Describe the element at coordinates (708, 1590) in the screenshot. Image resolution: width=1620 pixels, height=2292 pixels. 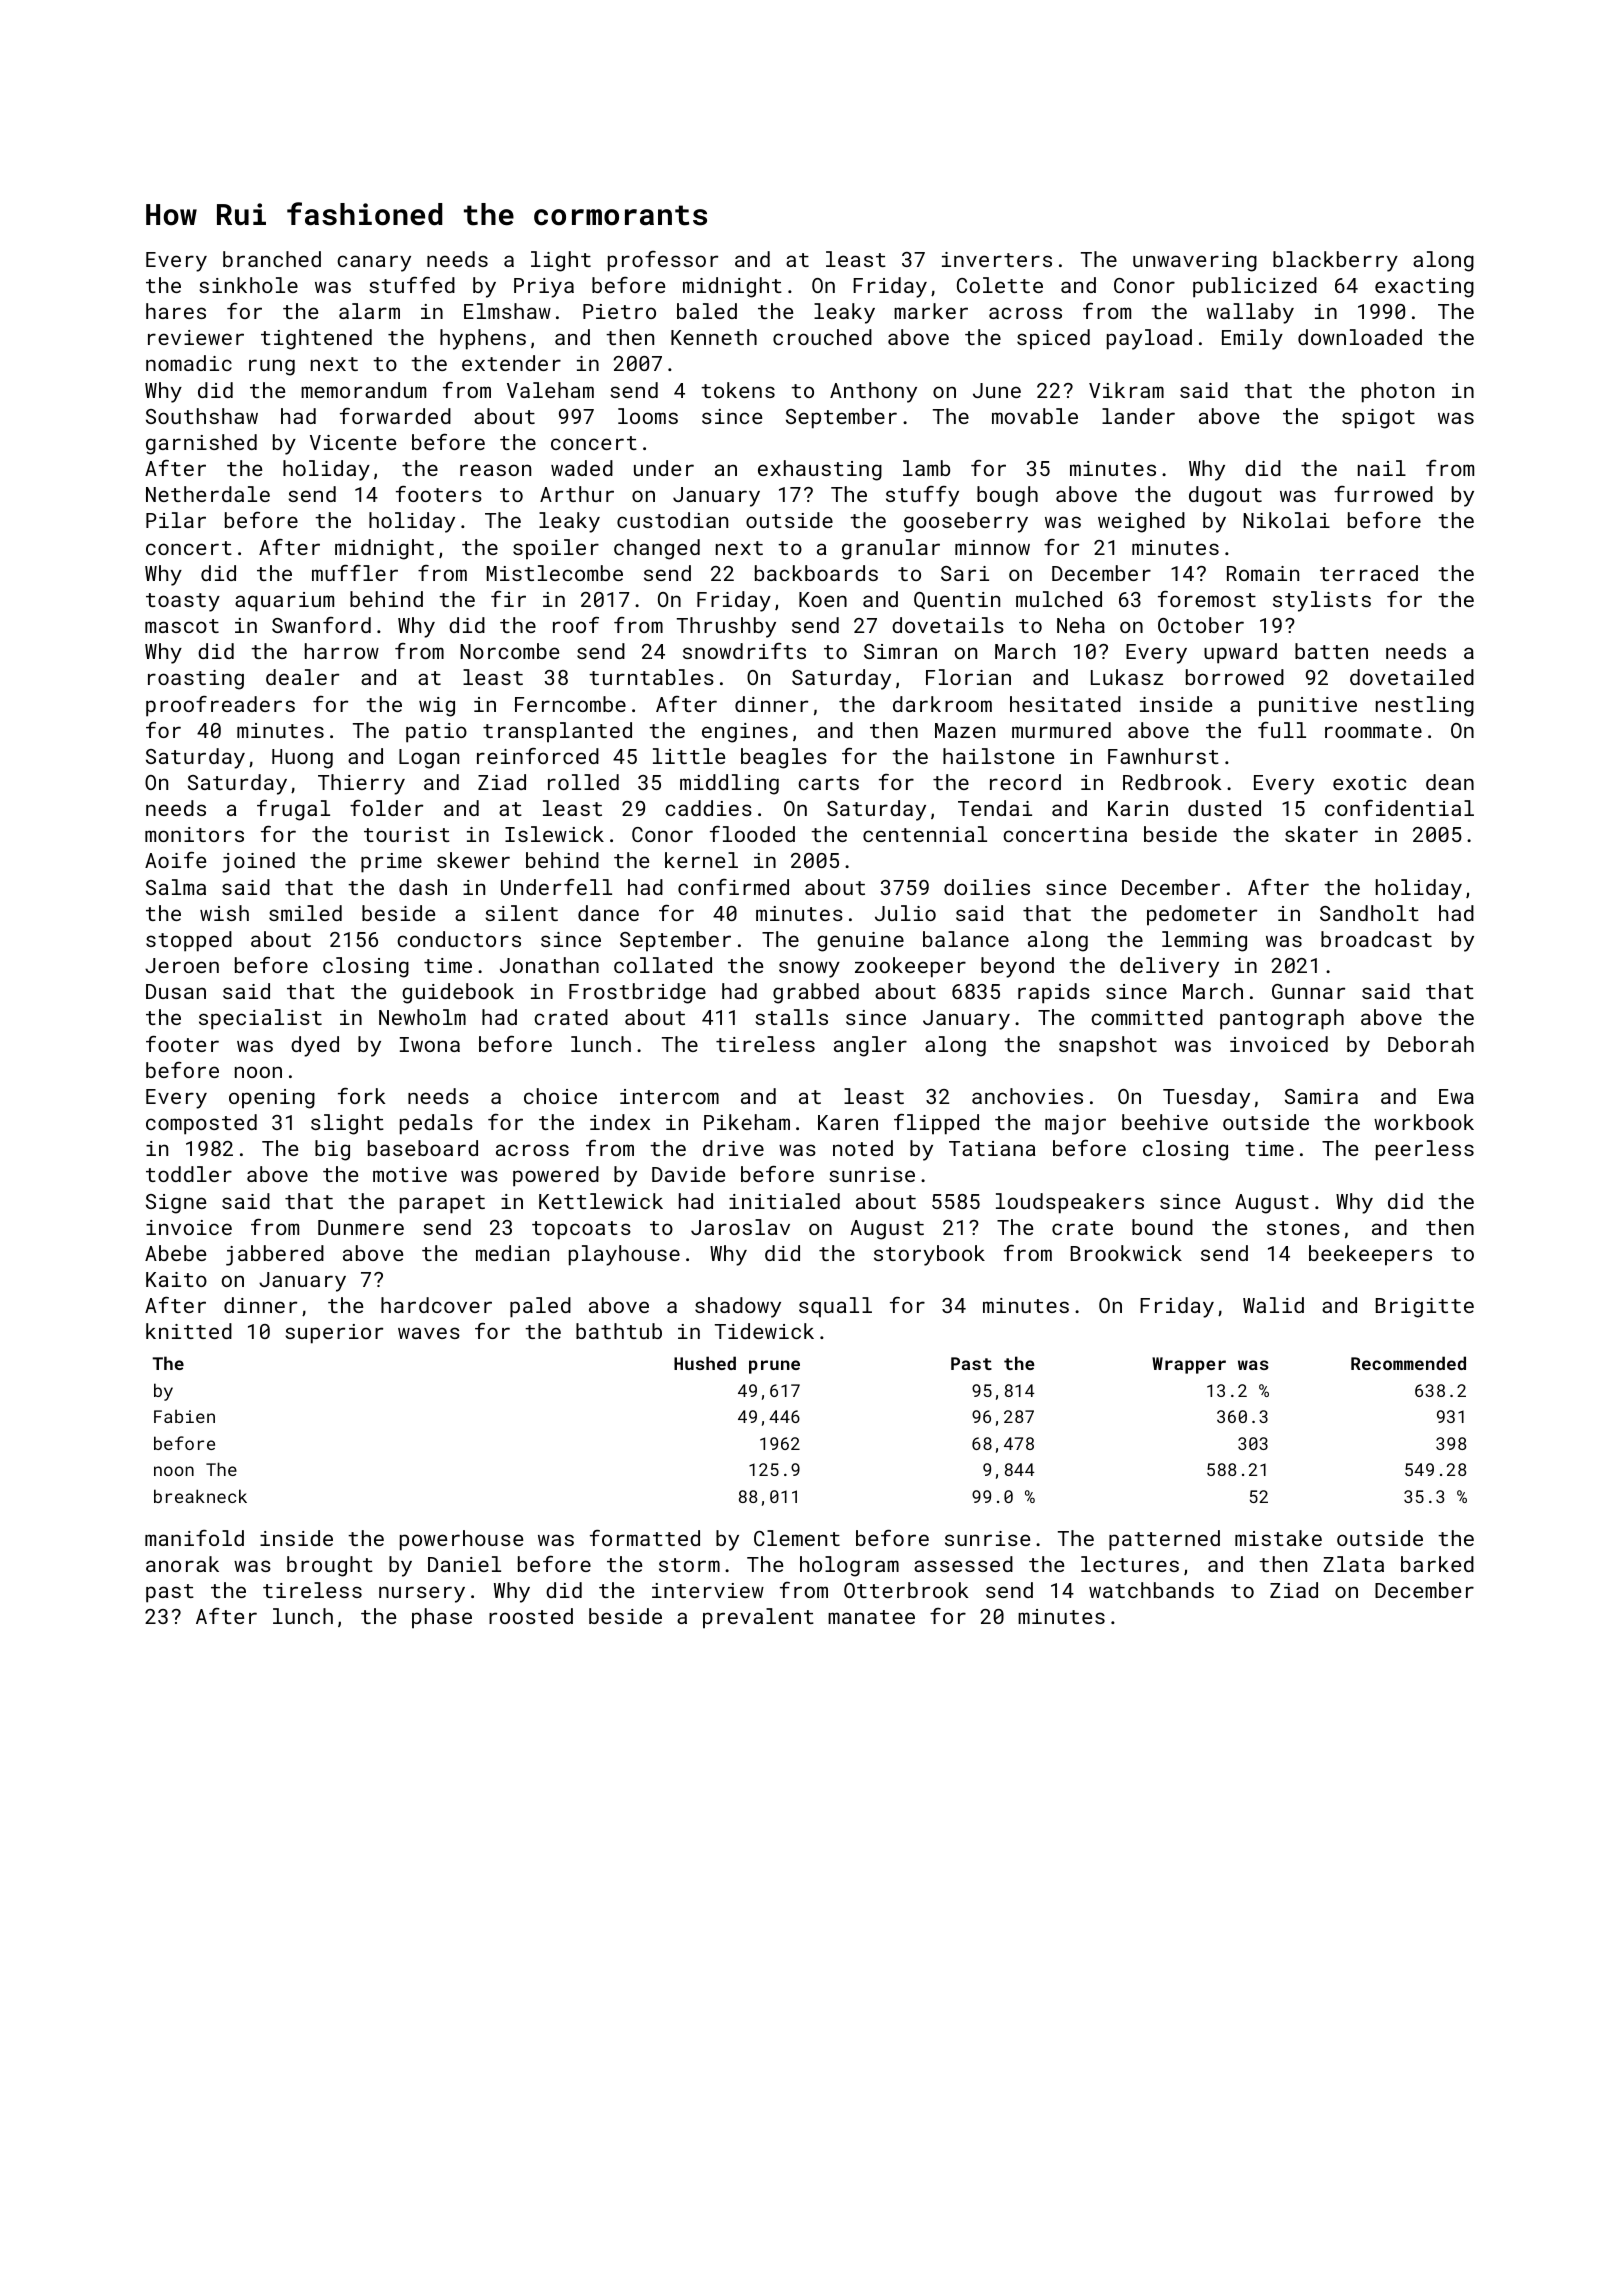
I see `interview` at that location.
